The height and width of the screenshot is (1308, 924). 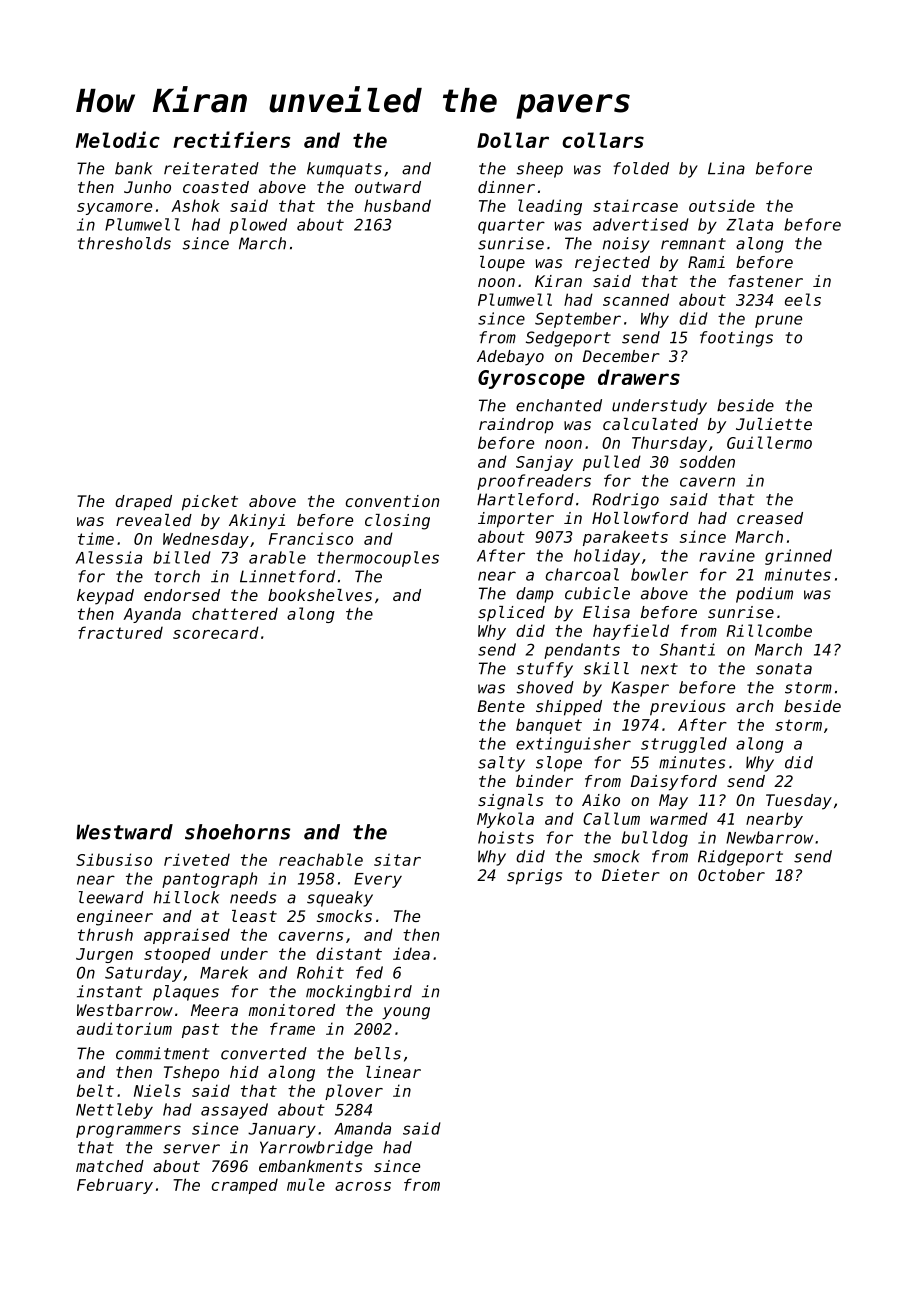 I want to click on sodden, so click(x=707, y=461).
